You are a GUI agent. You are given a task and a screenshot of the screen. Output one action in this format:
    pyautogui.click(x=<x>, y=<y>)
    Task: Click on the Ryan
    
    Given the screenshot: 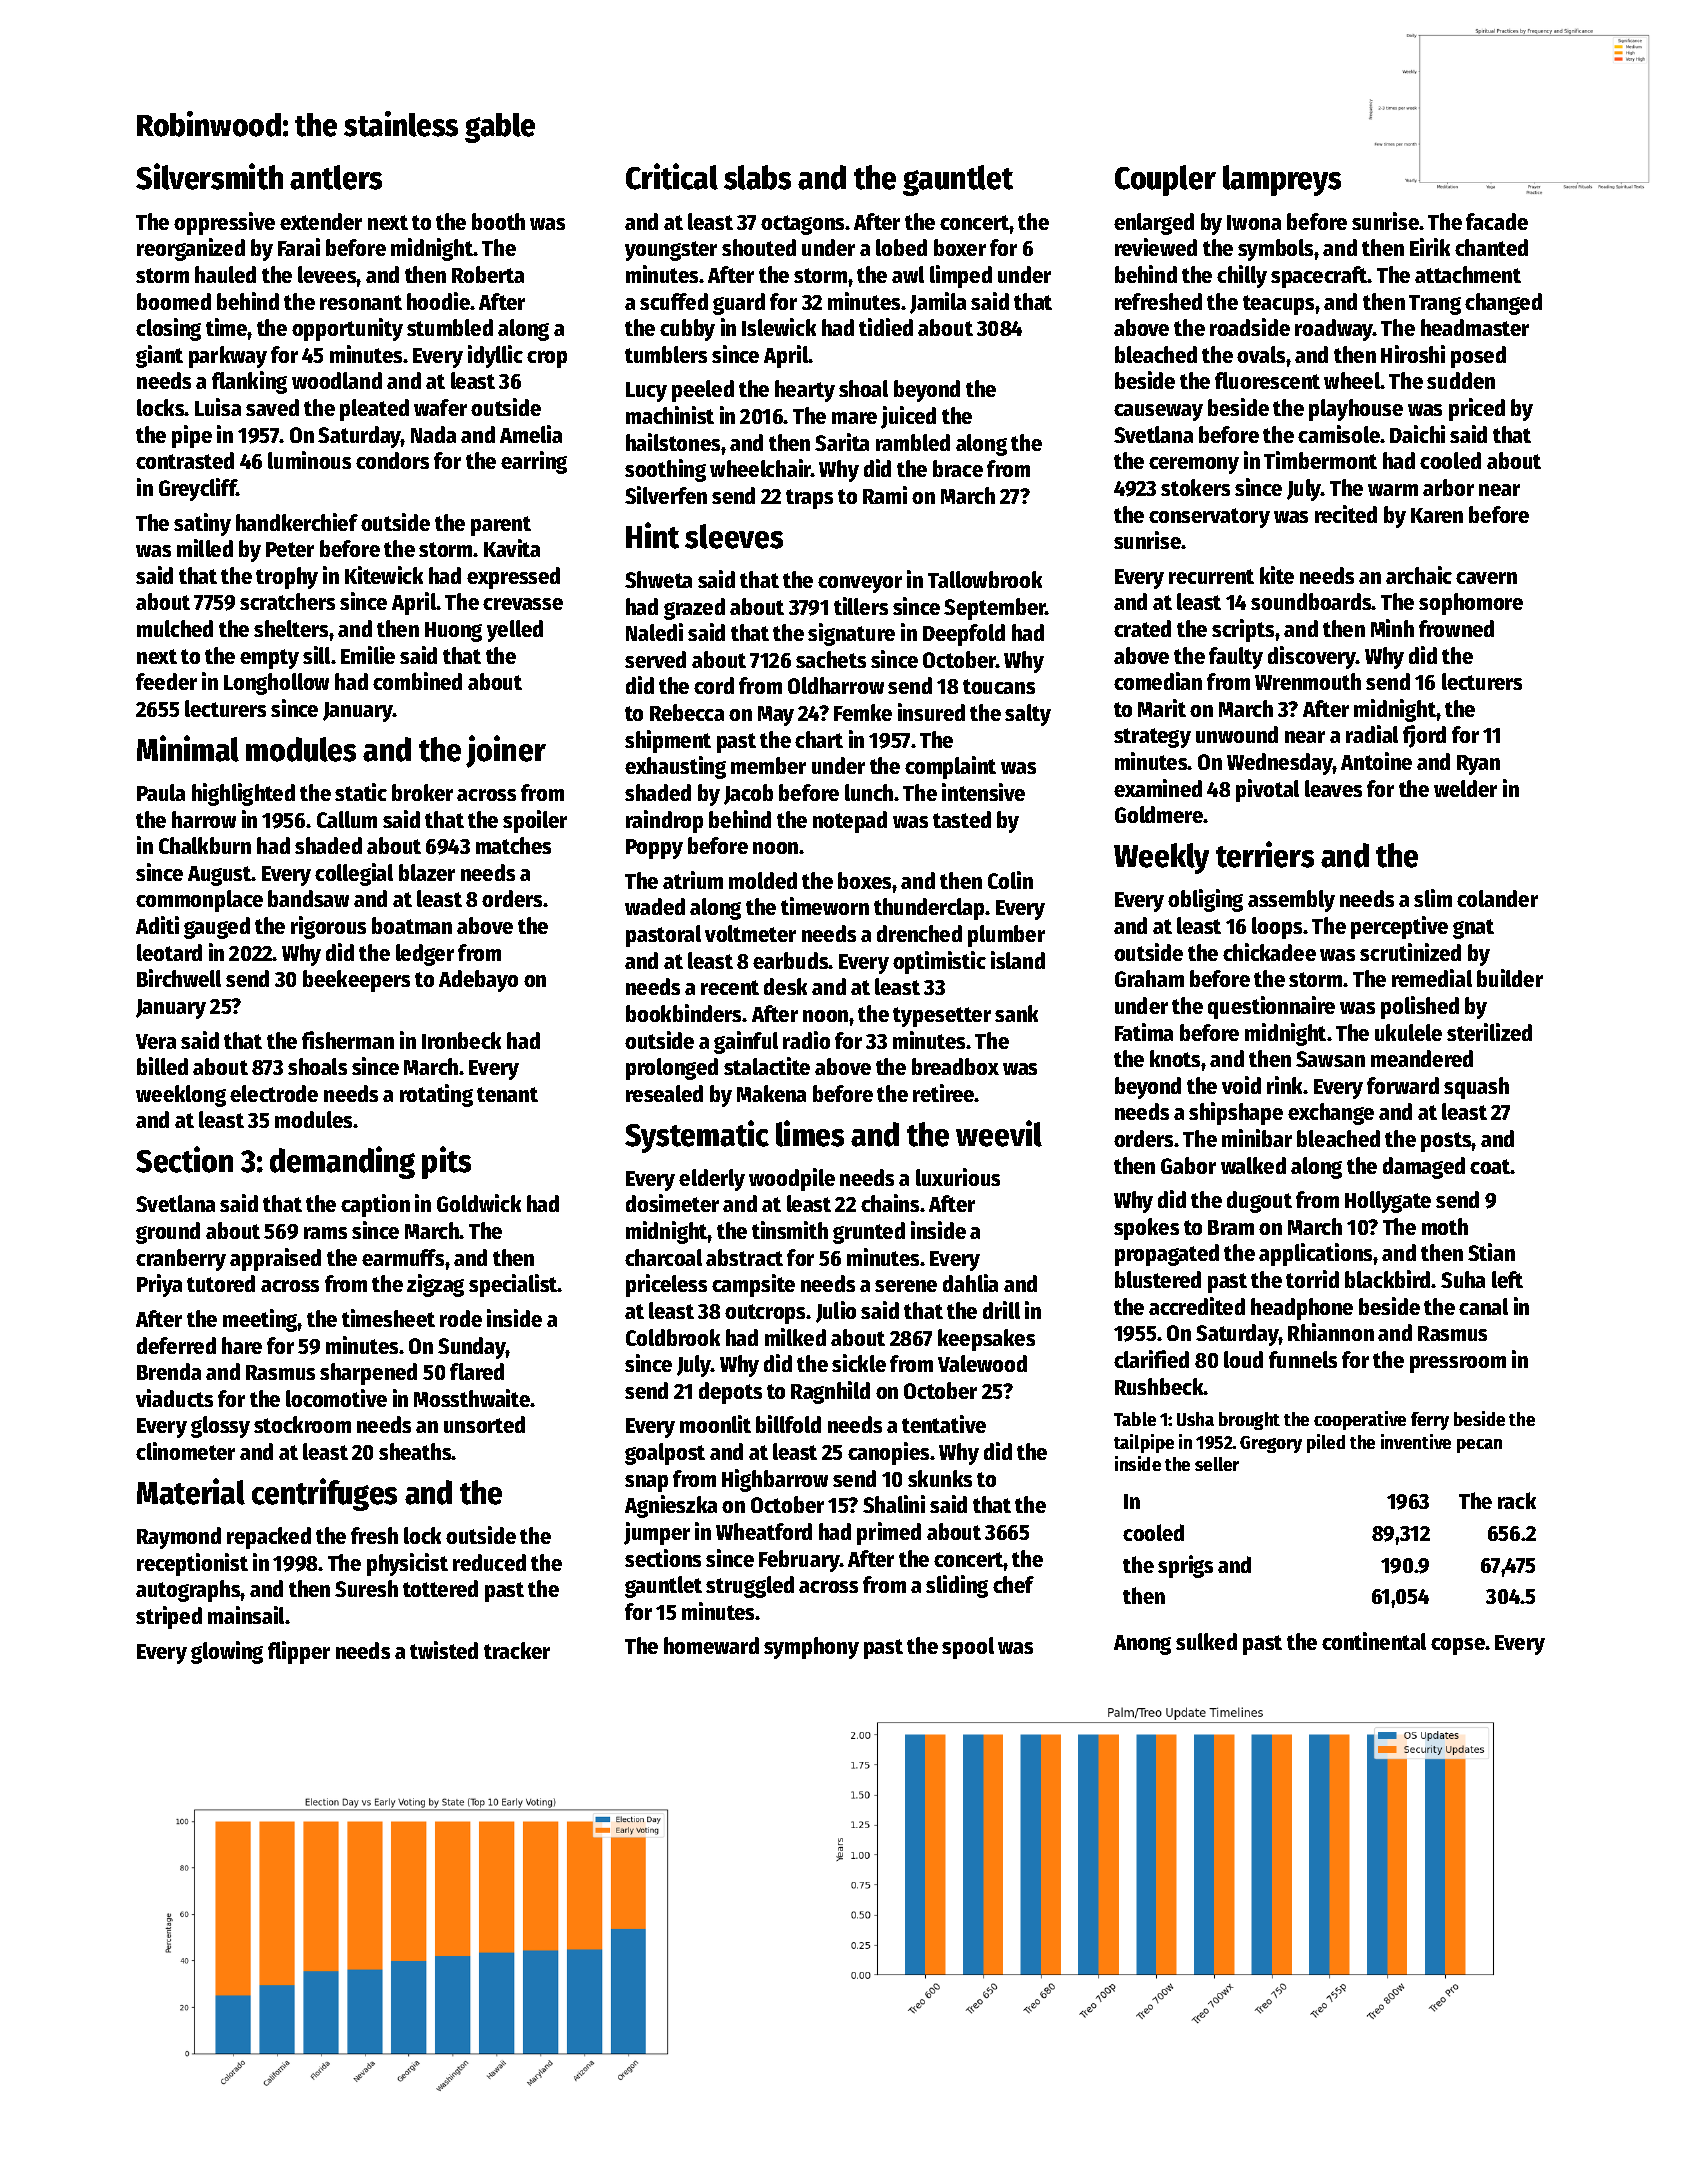 What is the action you would take?
    pyautogui.click(x=1478, y=765)
